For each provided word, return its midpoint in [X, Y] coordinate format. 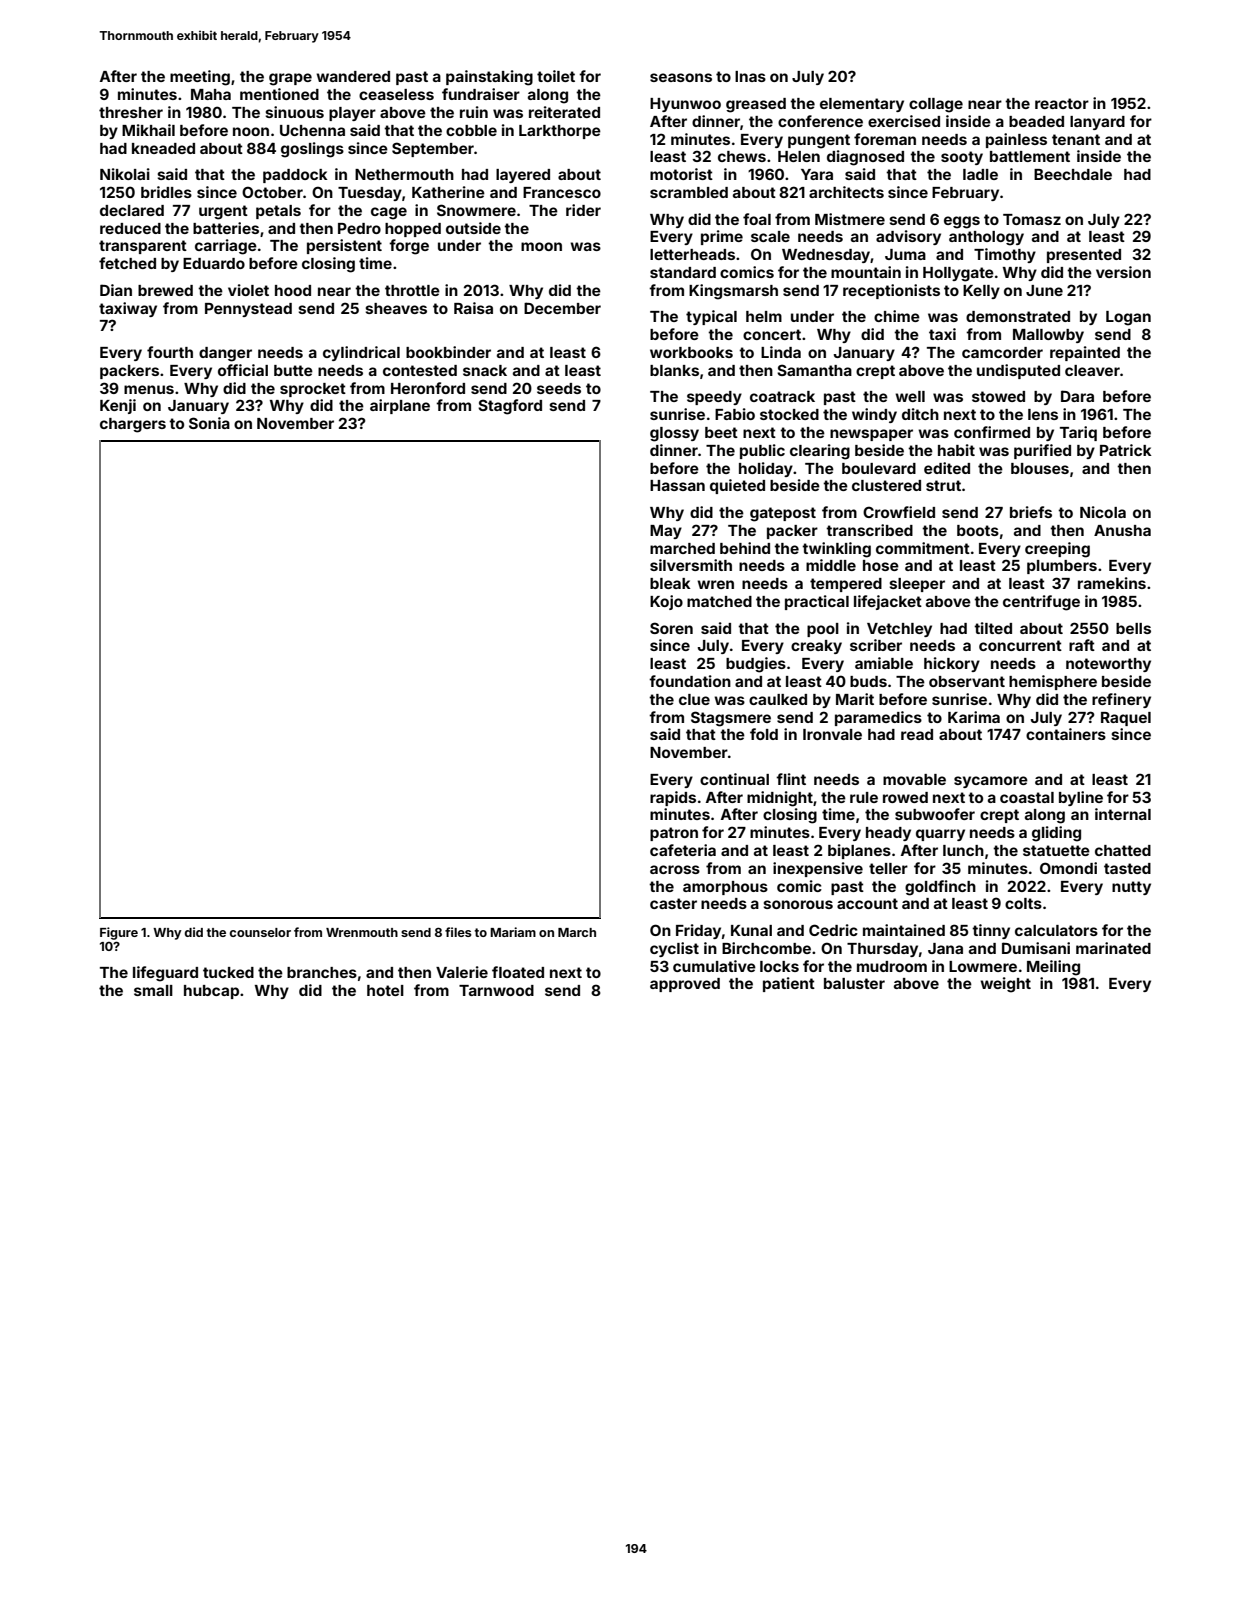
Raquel [1126, 719]
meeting [200, 78]
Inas [750, 76]
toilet [556, 76]
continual [734, 779]
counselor [260, 932]
